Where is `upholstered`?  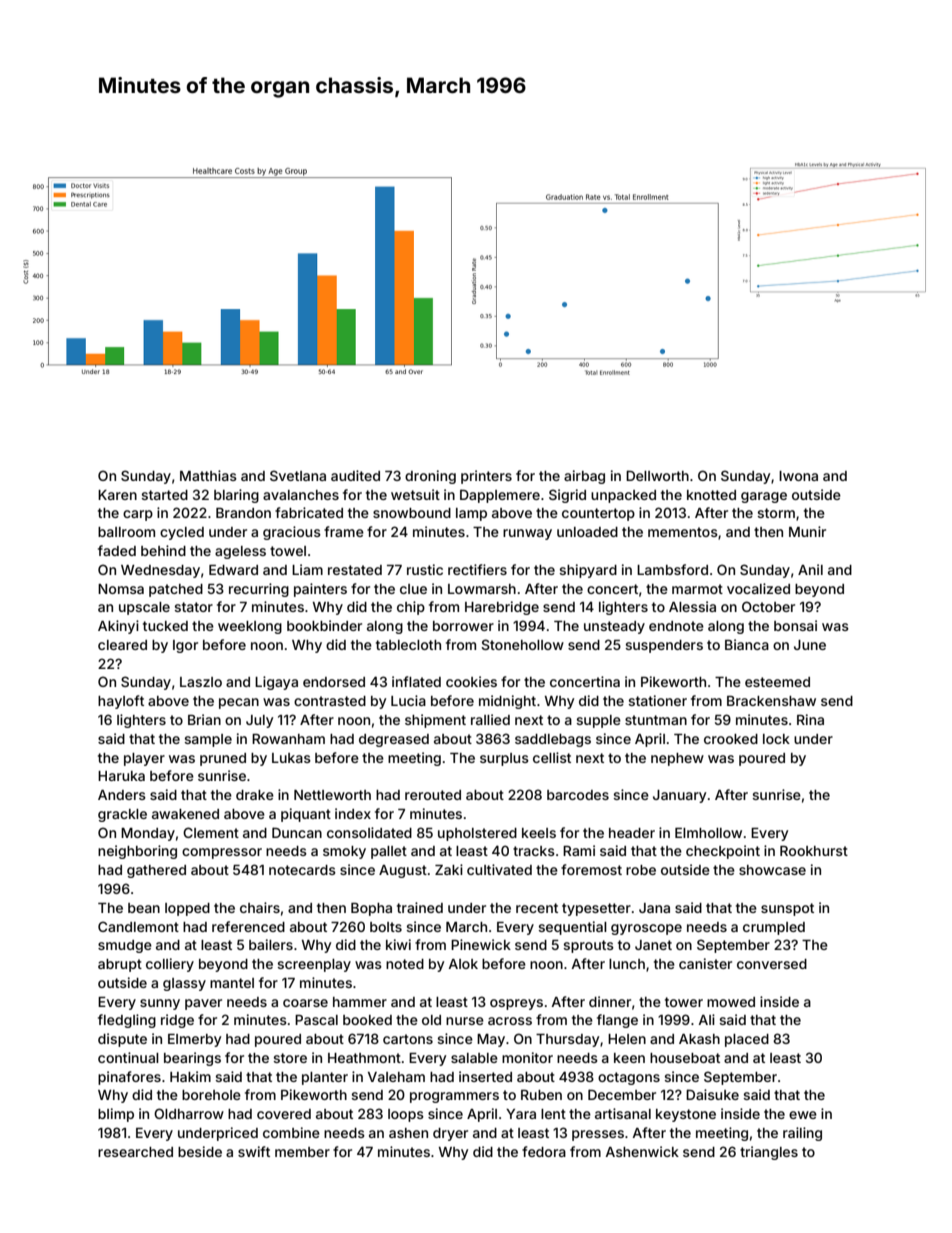 upholstered is located at coordinates (477, 834).
